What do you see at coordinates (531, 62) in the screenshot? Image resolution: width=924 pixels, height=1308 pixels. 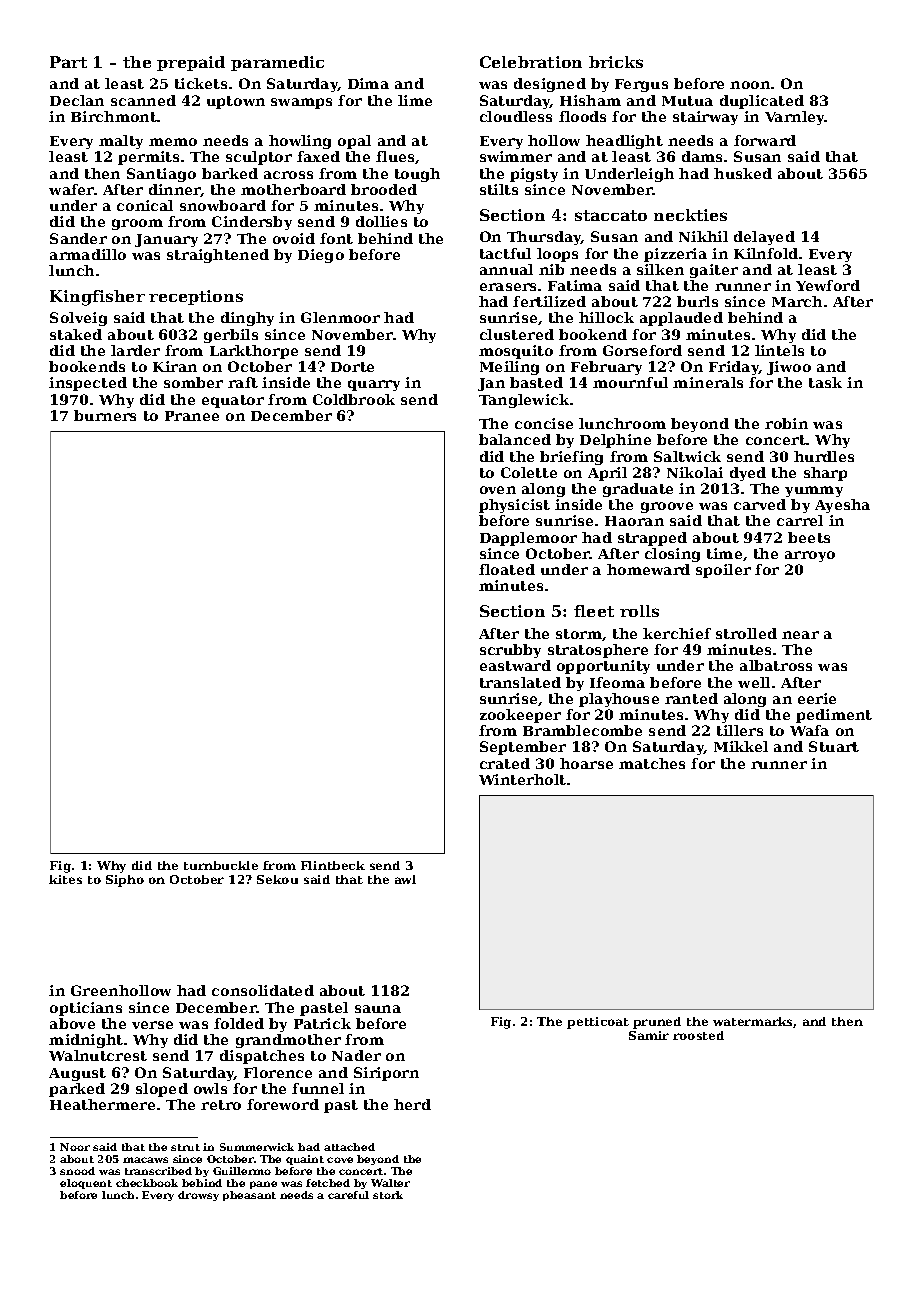 I see `Celebration` at bounding box center [531, 62].
